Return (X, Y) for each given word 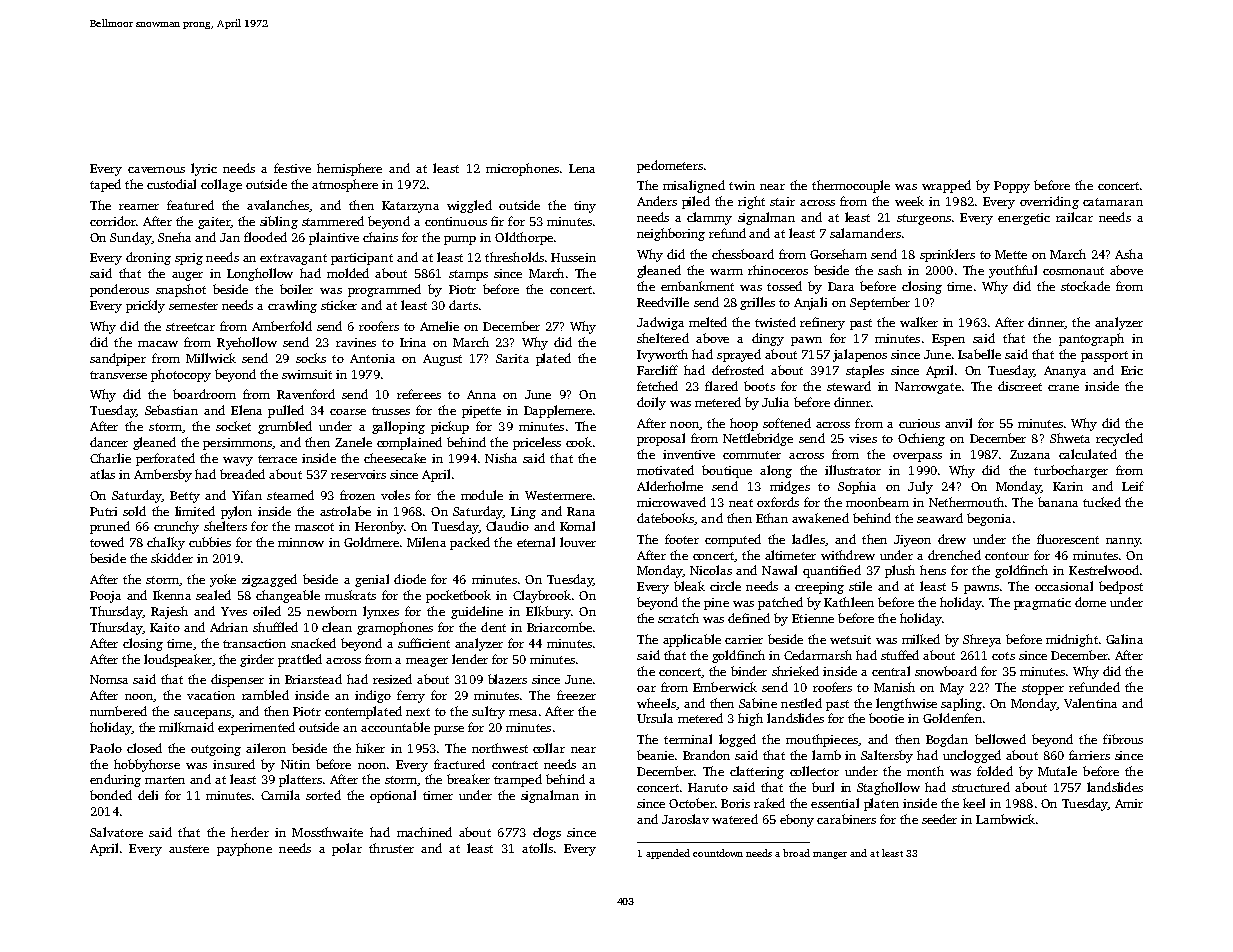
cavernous (156, 170)
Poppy (1012, 187)
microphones (522, 169)
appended (668, 854)
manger (830, 855)
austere (189, 849)
